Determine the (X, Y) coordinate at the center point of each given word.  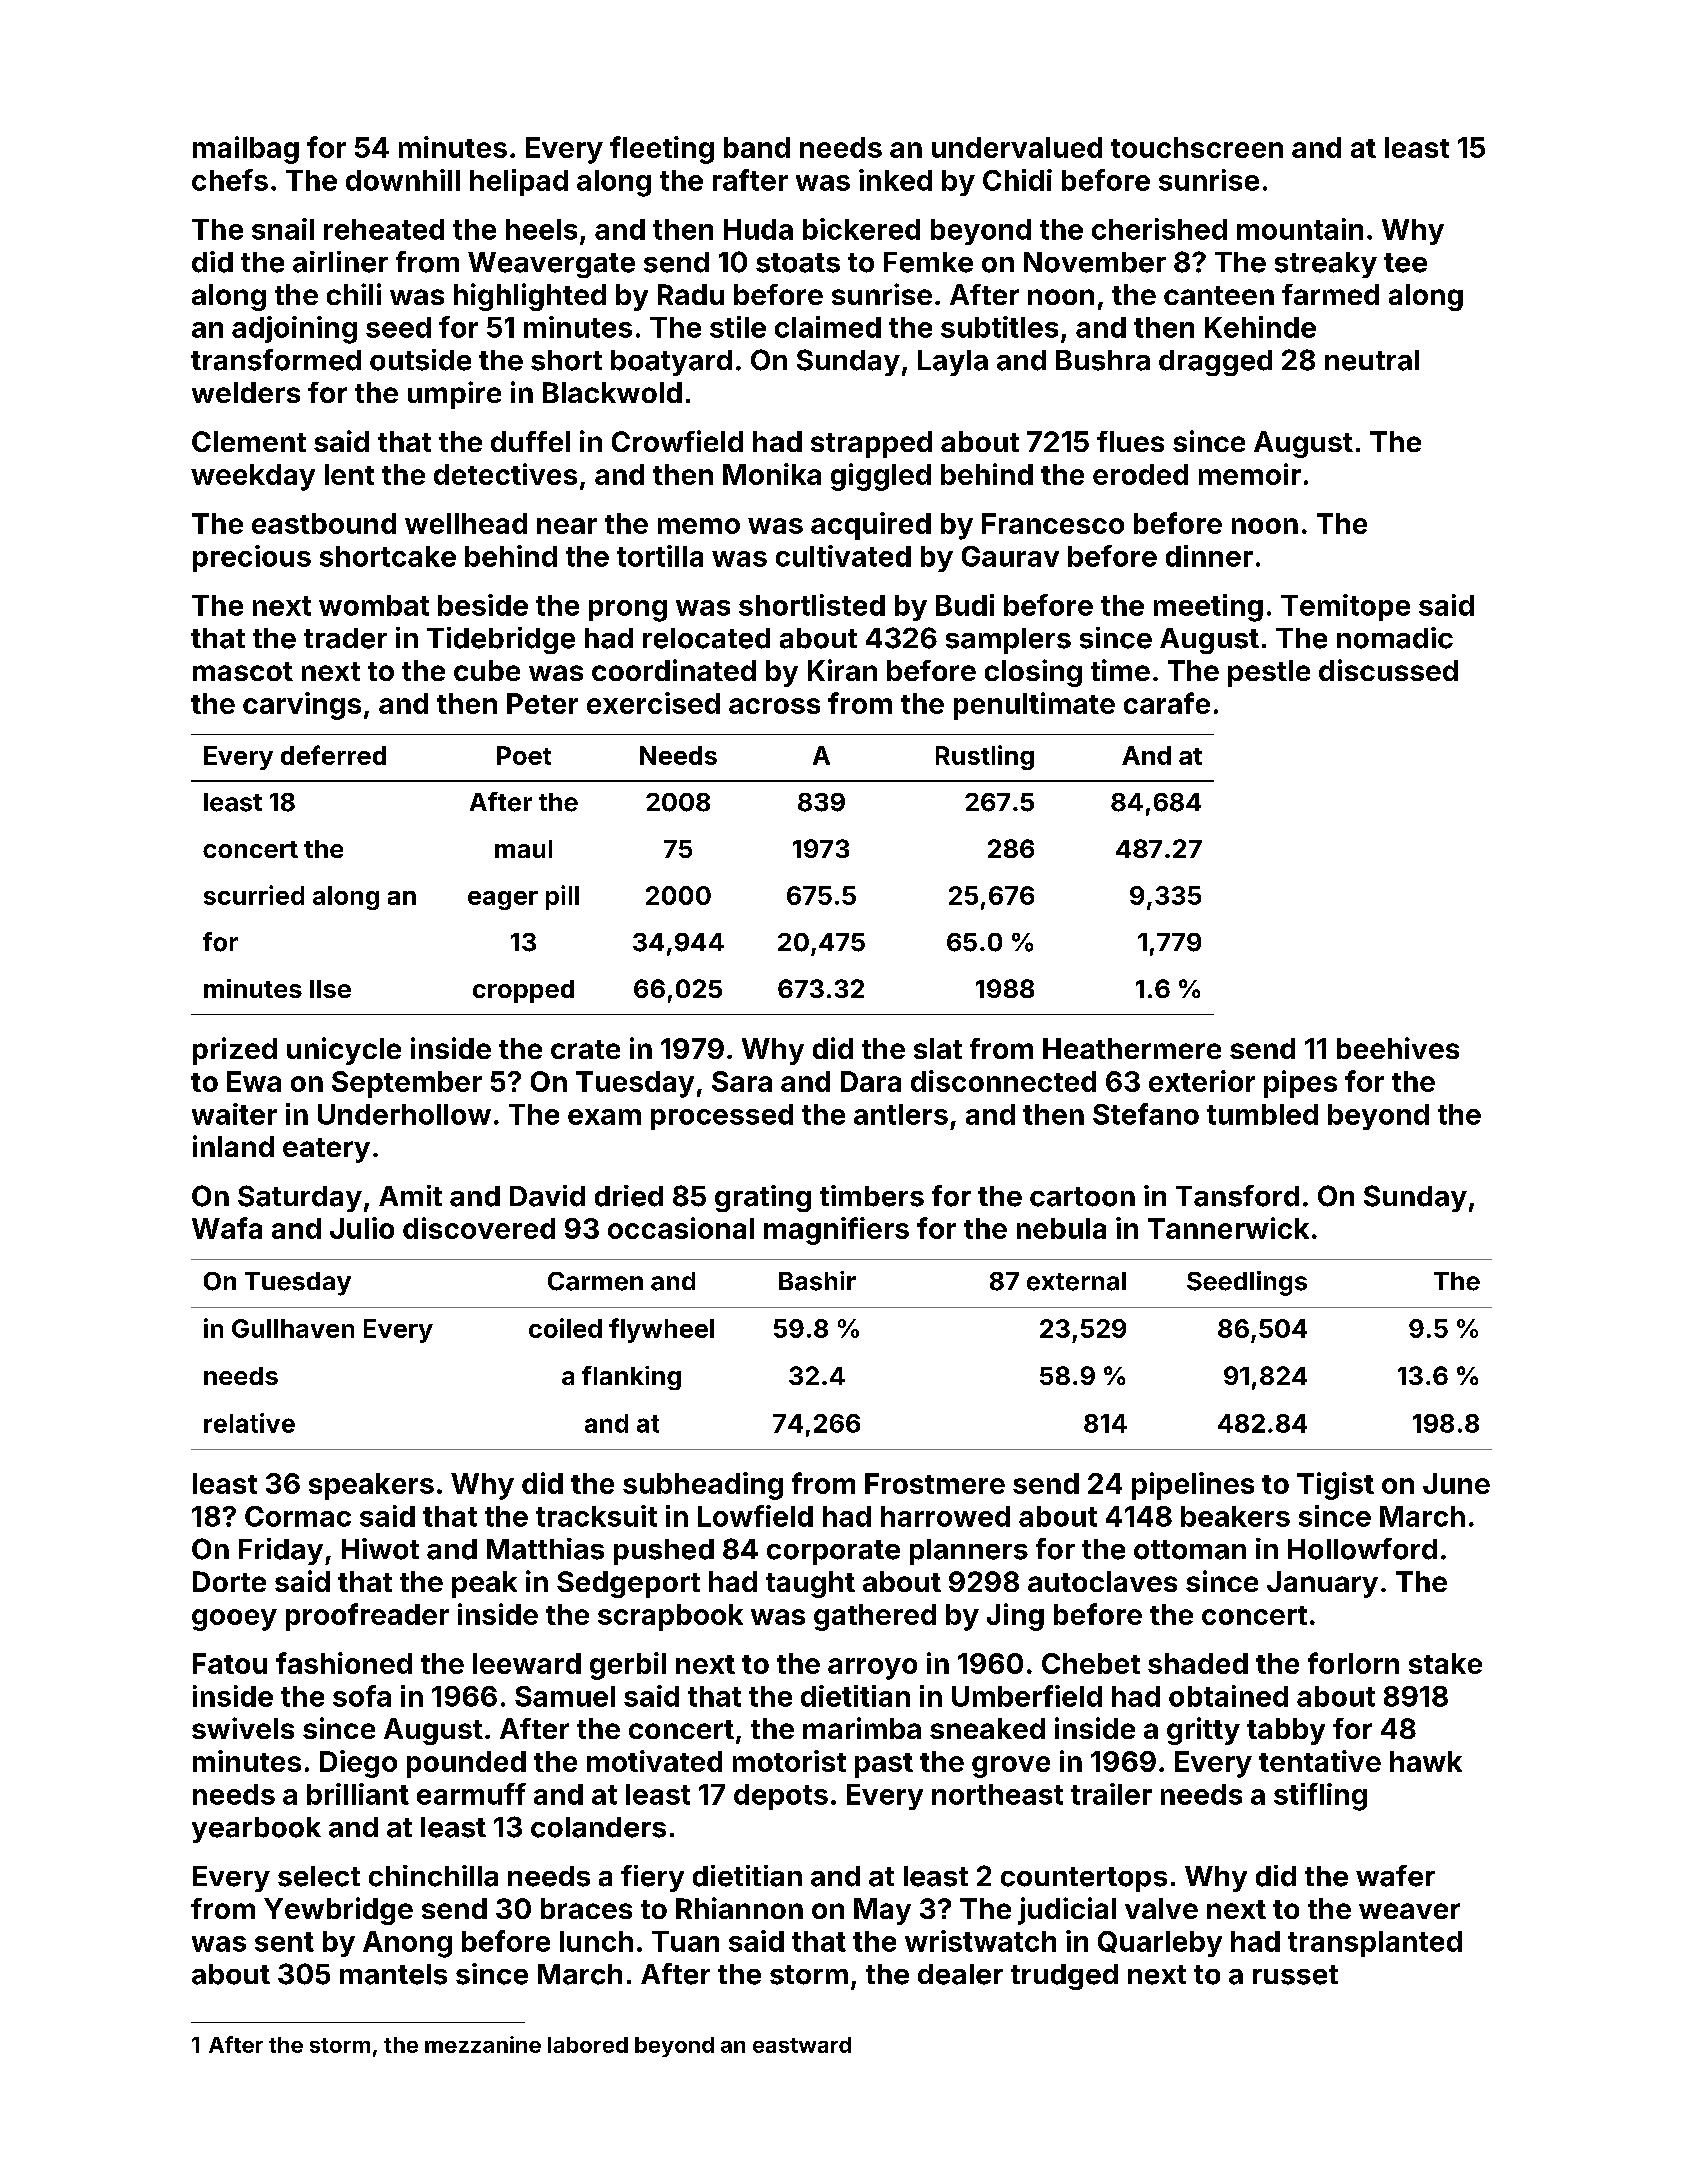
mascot (243, 671)
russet (1295, 1975)
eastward (802, 2045)
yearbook (256, 1830)
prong (628, 611)
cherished (1159, 229)
